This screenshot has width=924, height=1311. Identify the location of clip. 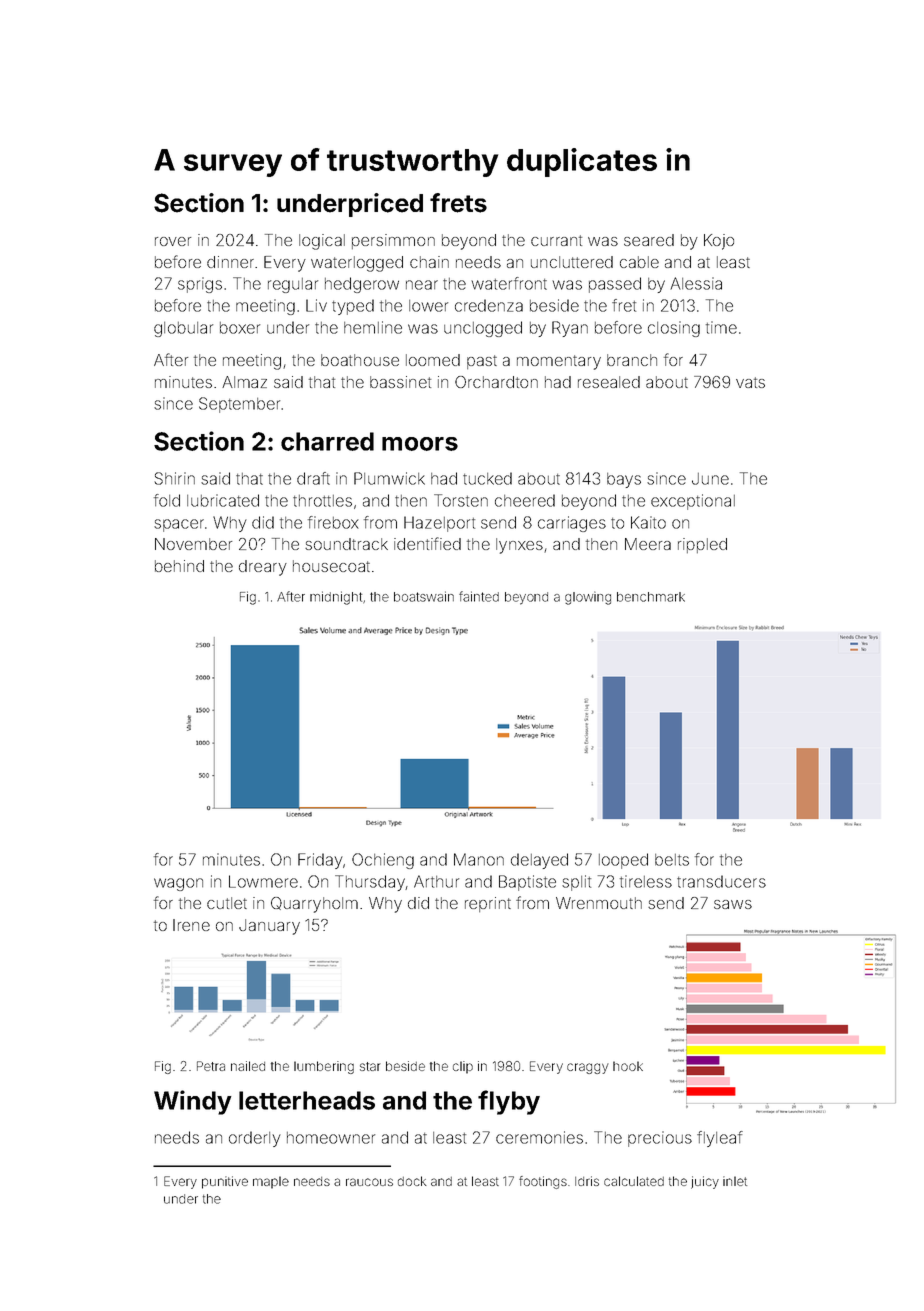
(463, 1067).
